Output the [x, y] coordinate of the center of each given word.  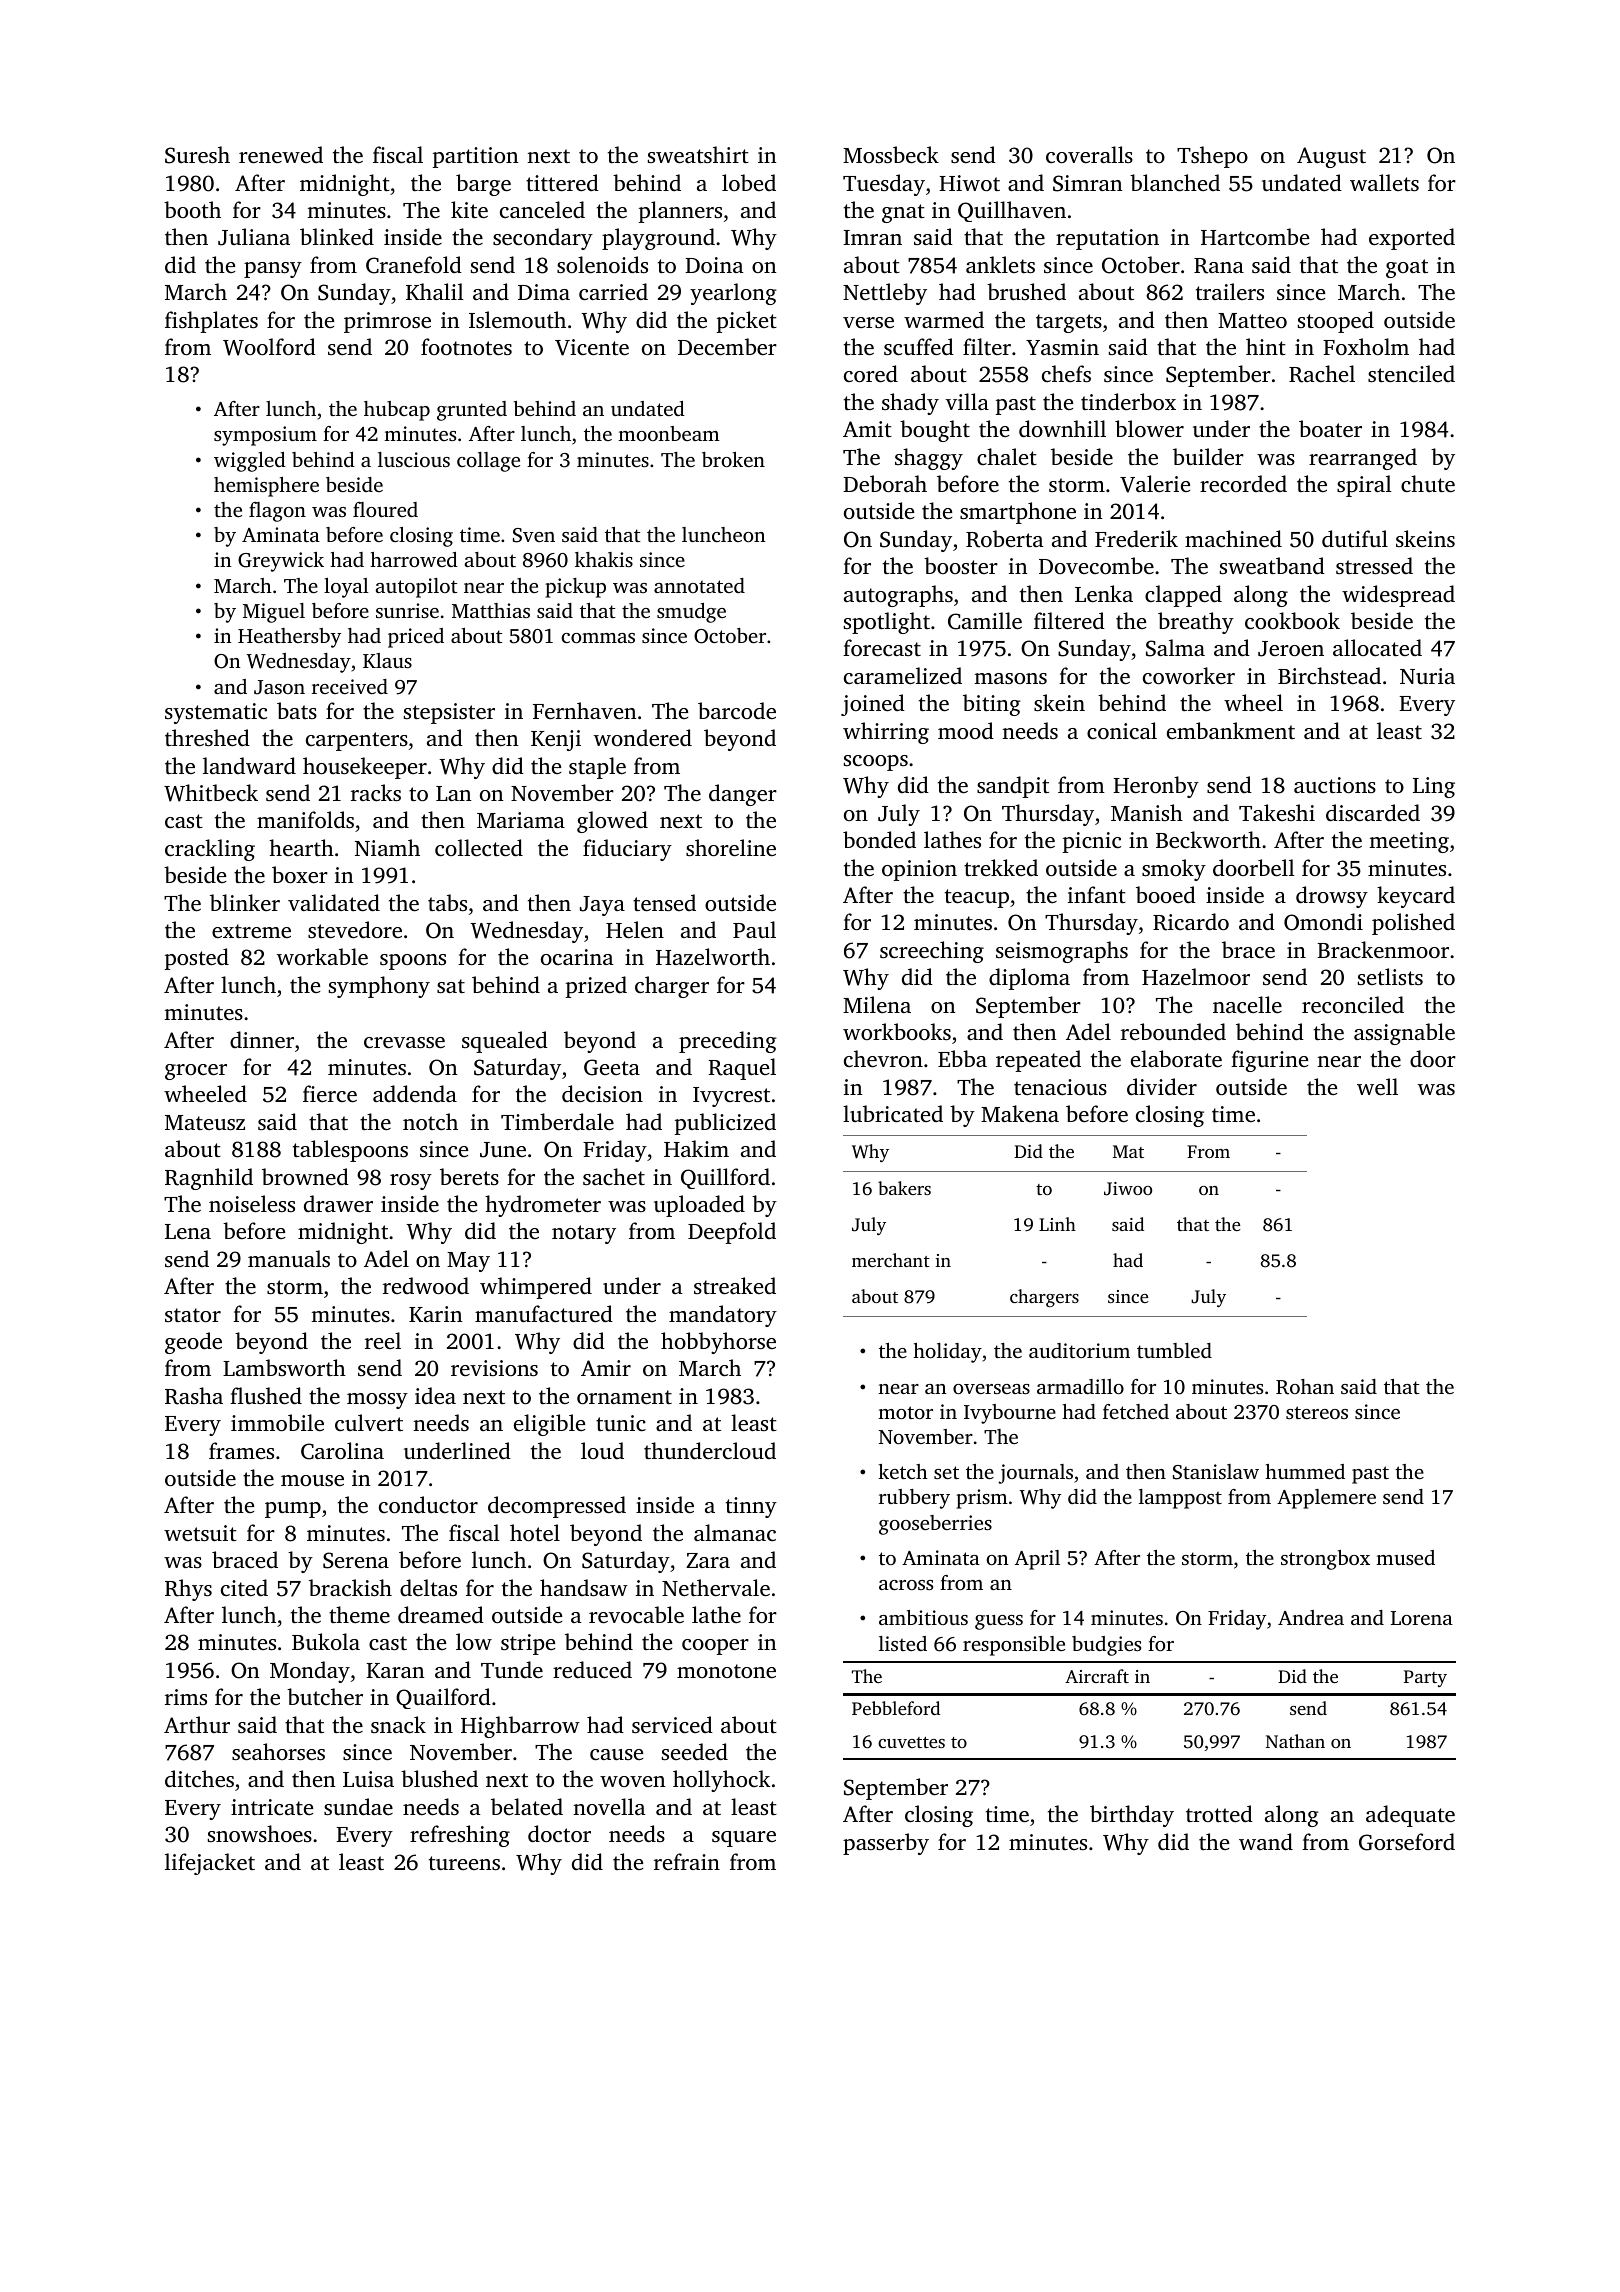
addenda [415, 1093]
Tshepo [1212, 157]
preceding [728, 1042]
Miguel [274, 613]
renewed [281, 154]
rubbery [914, 1499]
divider [1162, 1086]
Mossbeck [891, 154]
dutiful [1355, 538]
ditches [199, 1778]
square [744, 1839]
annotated [699, 585]
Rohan [1305, 1387]
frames [241, 1450]
